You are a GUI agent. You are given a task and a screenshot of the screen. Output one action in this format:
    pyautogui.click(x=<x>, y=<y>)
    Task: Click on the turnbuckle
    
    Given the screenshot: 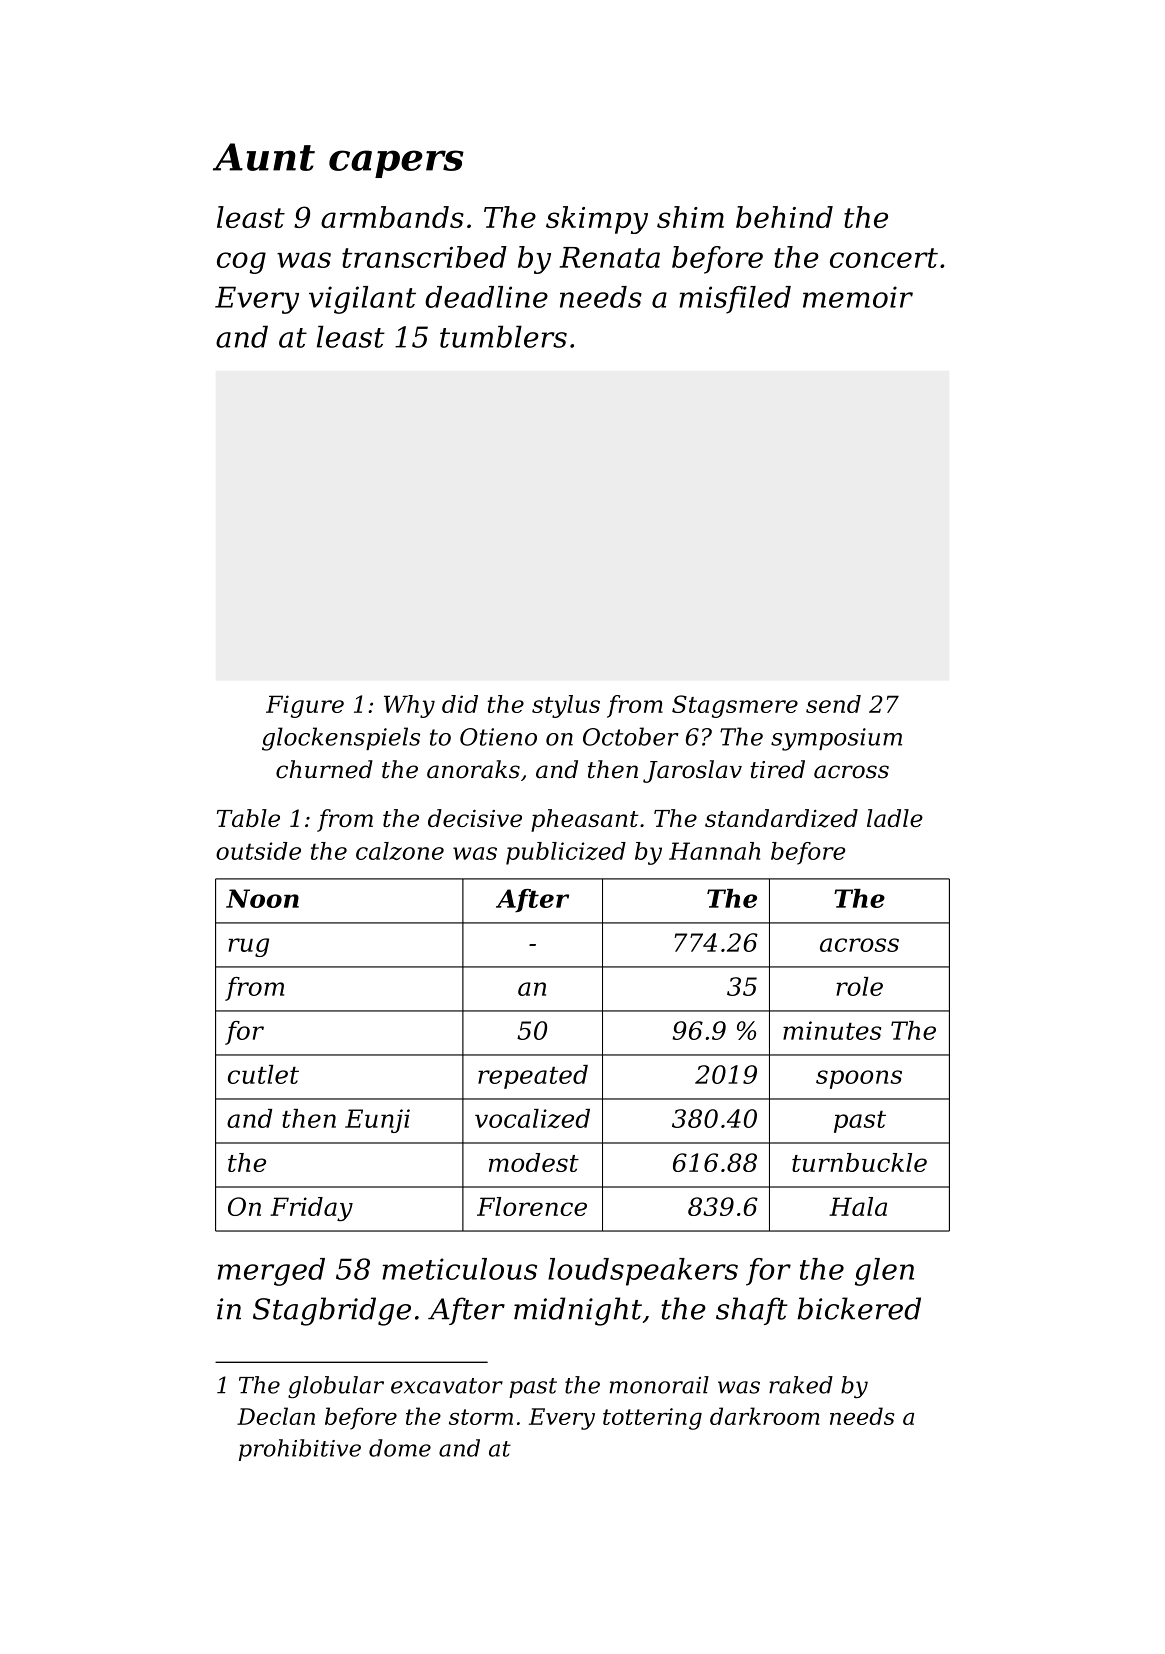 What is the action you would take?
    pyautogui.click(x=859, y=1162)
